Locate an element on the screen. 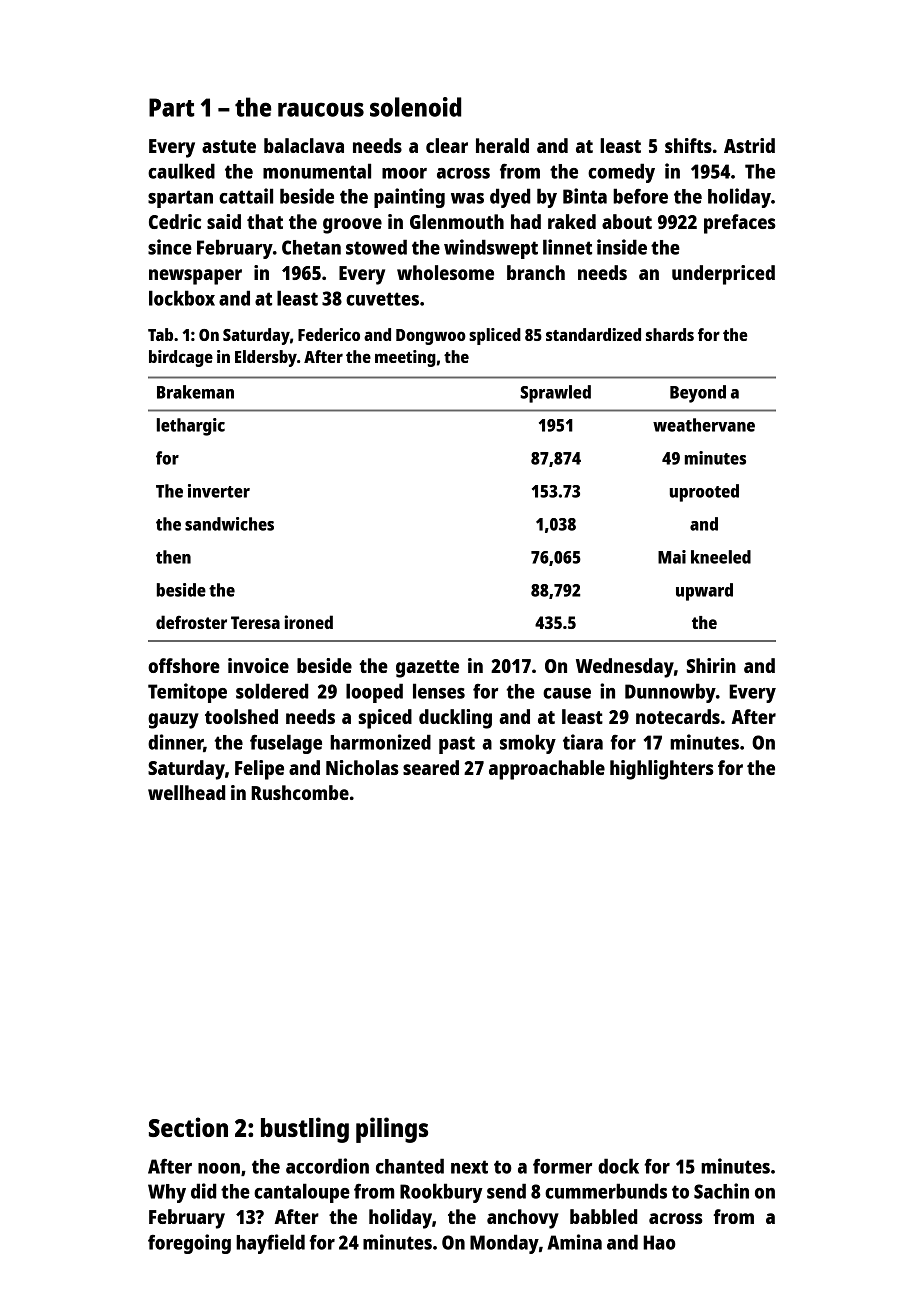 Image resolution: width=924 pixels, height=1311 pixels. Shirin is located at coordinates (711, 665).
